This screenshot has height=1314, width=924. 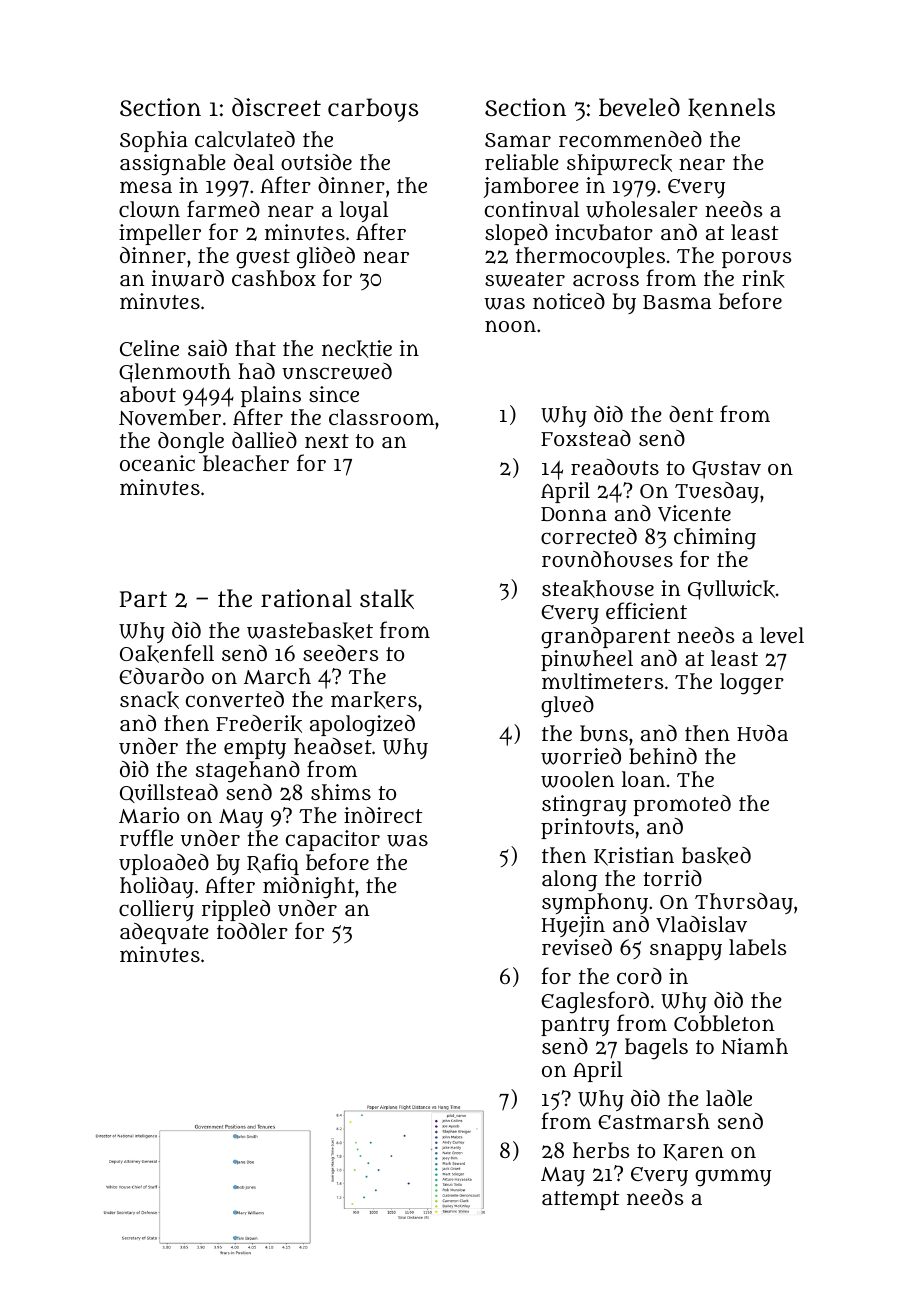 What do you see at coordinates (731, 108) in the screenshot?
I see `kennels` at bounding box center [731, 108].
